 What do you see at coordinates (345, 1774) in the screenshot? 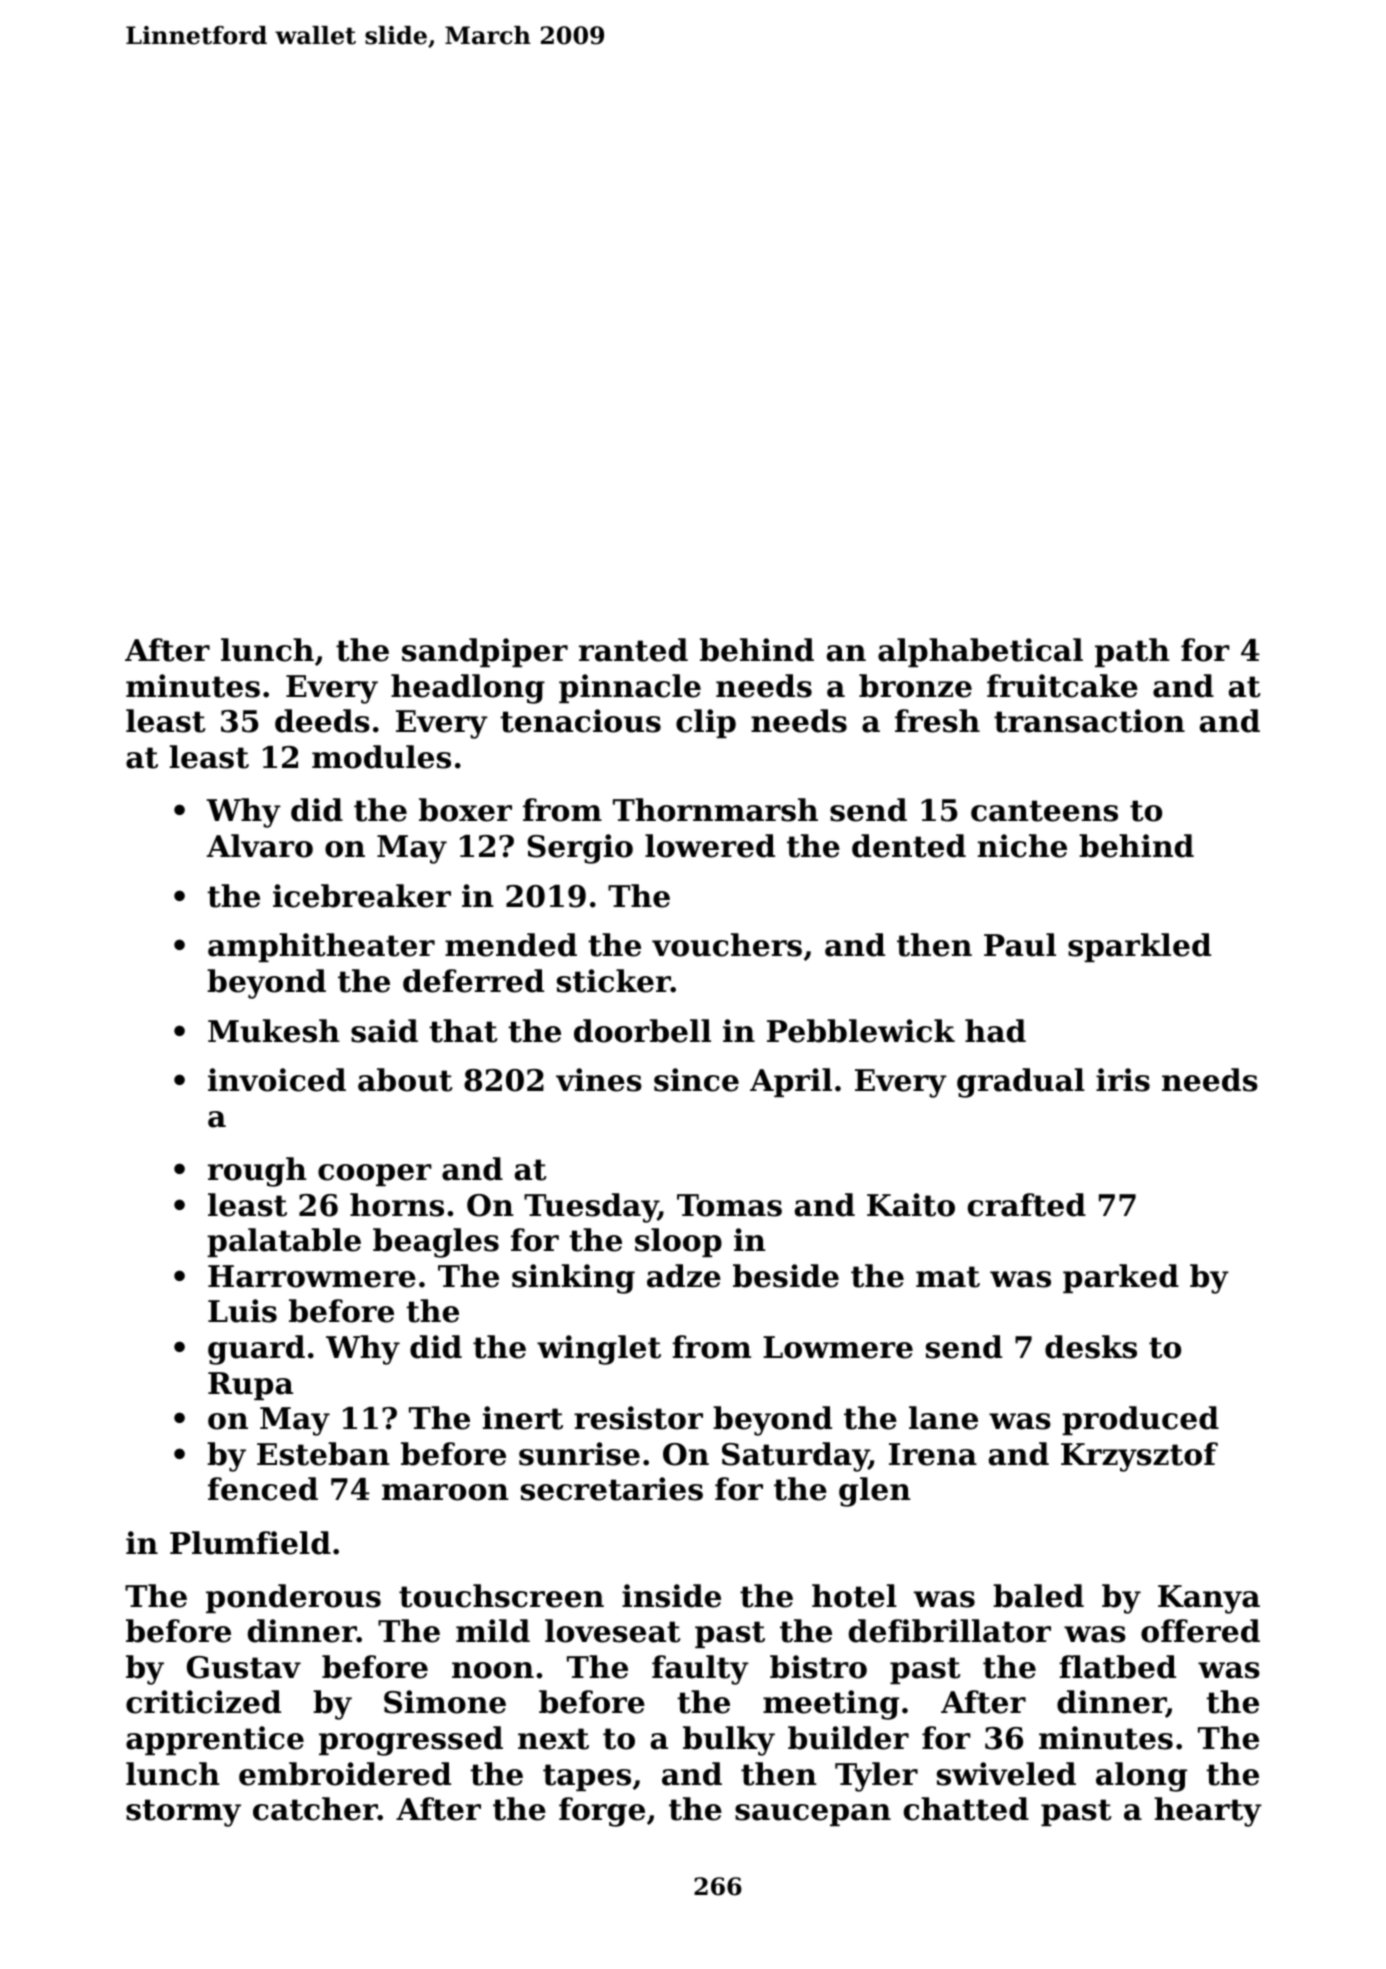
I see `embroidered` at bounding box center [345, 1774].
